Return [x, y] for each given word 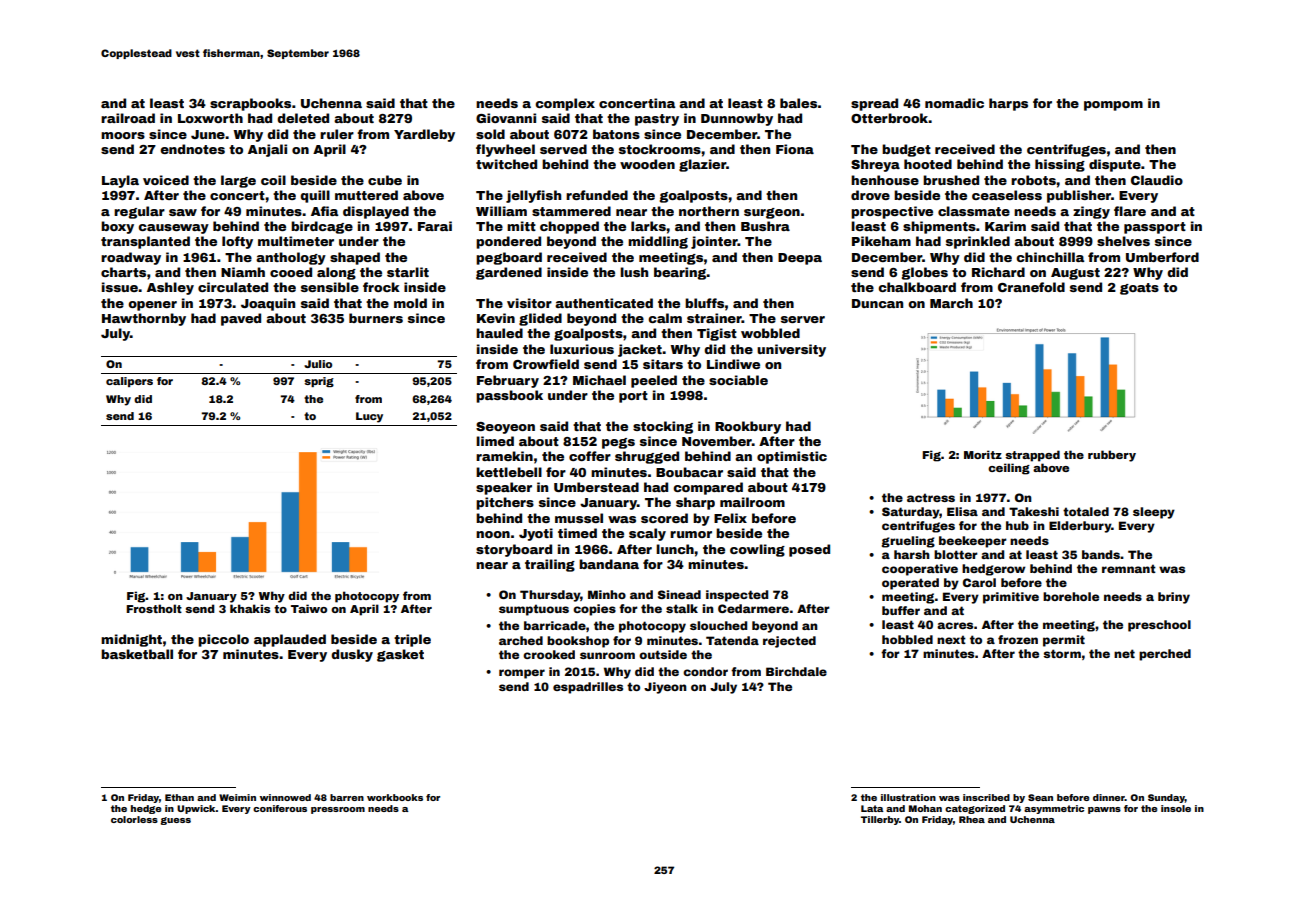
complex [565, 104]
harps [1008, 104]
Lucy [369, 417]
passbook [509, 396]
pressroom [338, 810]
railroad [128, 118]
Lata [872, 808]
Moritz [983, 454]
